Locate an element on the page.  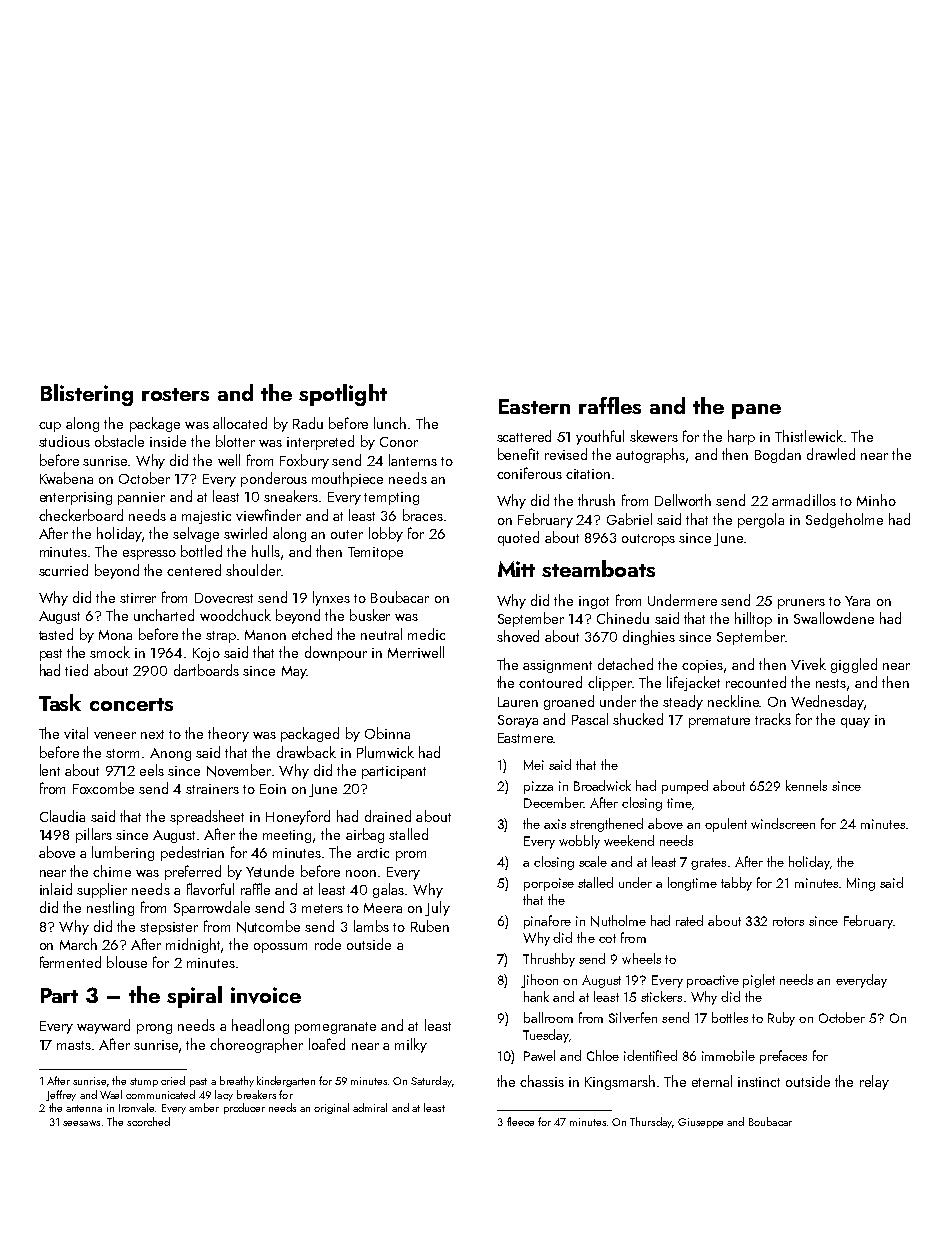
blotter is located at coordinates (235, 441).
